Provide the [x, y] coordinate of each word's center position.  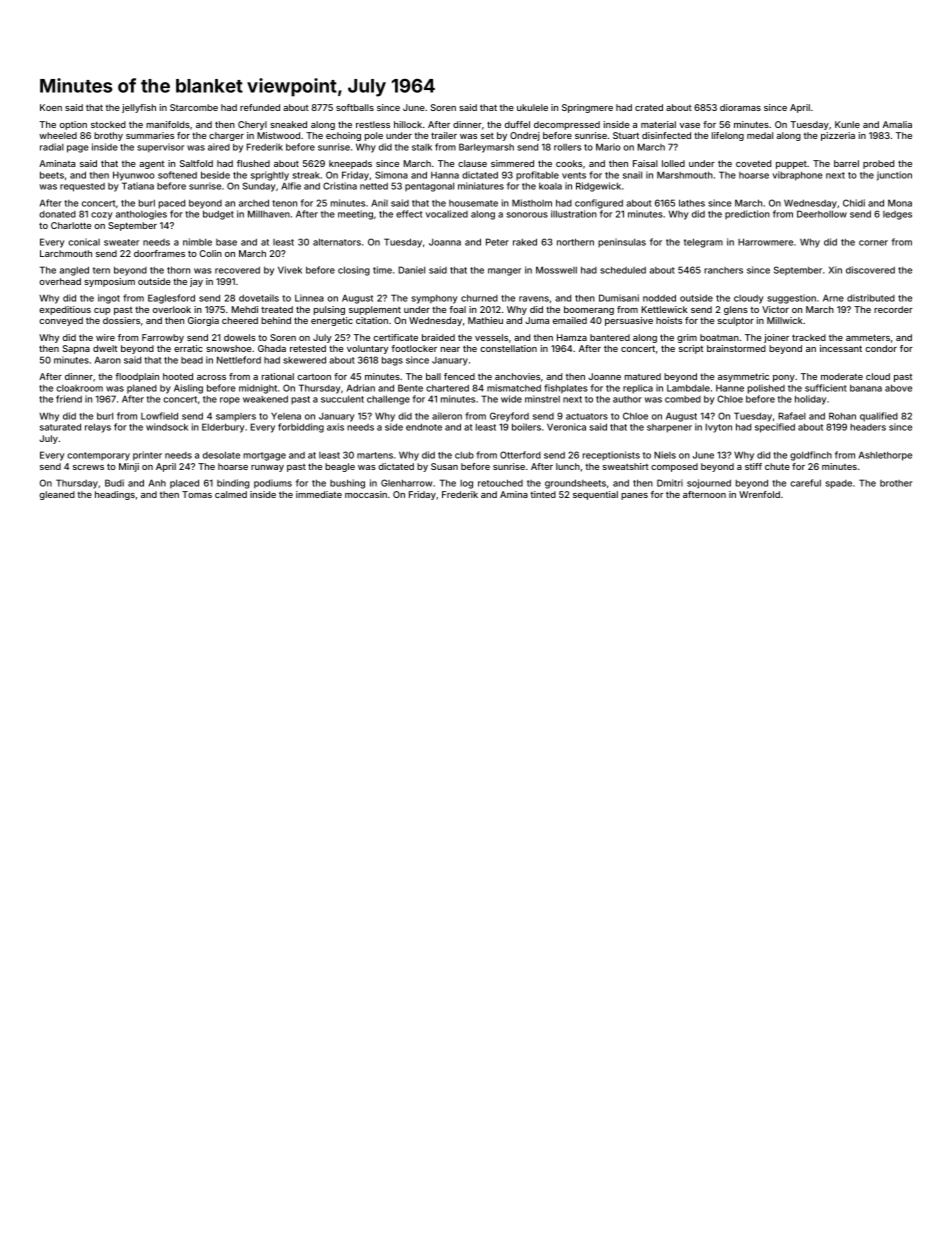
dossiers [121, 320]
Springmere [587, 108]
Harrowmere [765, 242]
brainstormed [736, 348]
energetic [332, 321]
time [382, 270]
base [226, 242]
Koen [51, 107]
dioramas [740, 107]
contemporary [98, 456]
